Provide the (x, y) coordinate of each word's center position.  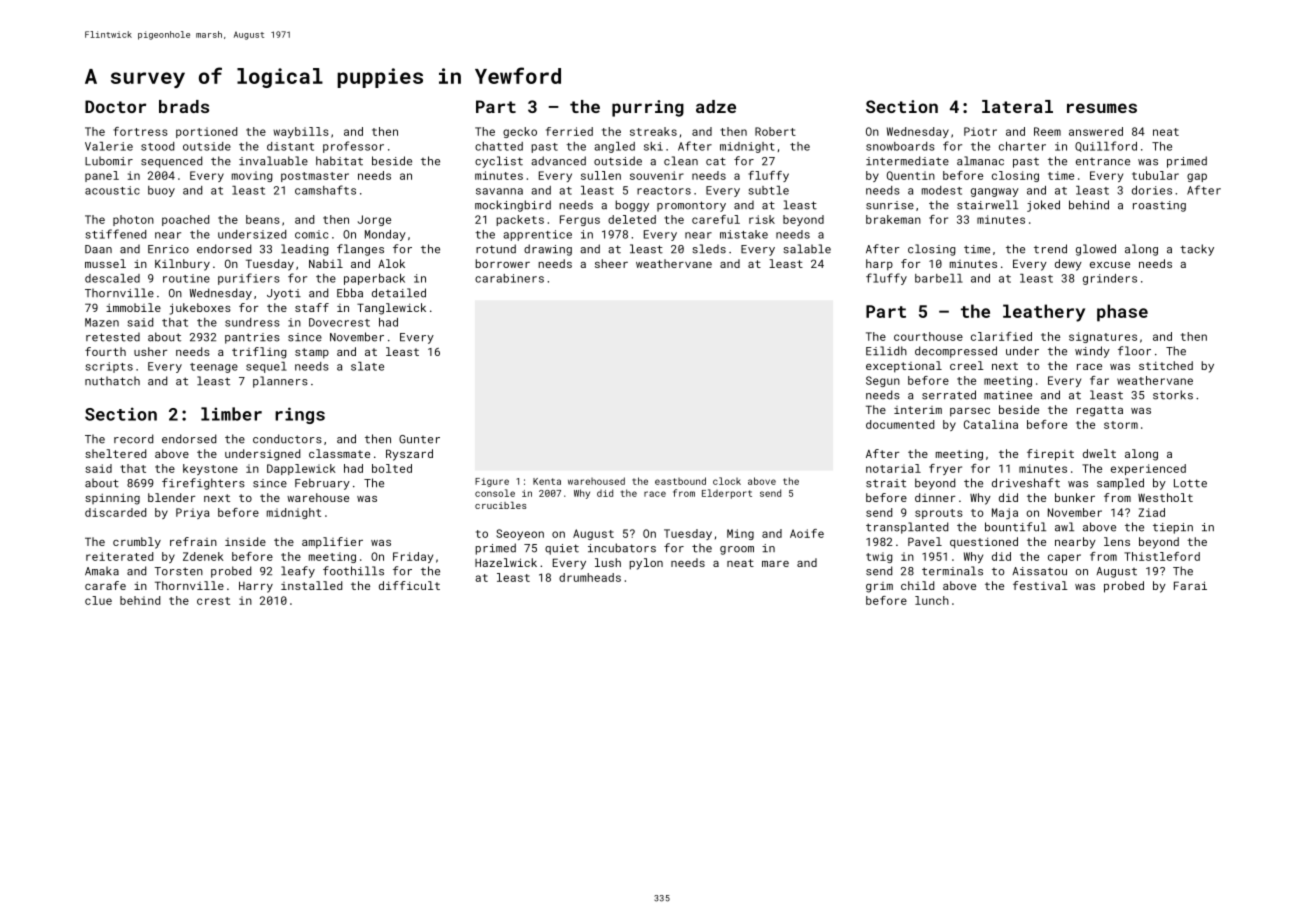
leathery (1044, 313)
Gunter (419, 439)
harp (879, 265)
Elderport (727, 494)
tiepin (1173, 528)
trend (1050, 249)
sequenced (171, 162)
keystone (210, 469)
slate (367, 366)
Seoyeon (520, 534)
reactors (664, 191)
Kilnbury (182, 265)
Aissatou (1039, 571)
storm (1121, 425)
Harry (256, 587)
